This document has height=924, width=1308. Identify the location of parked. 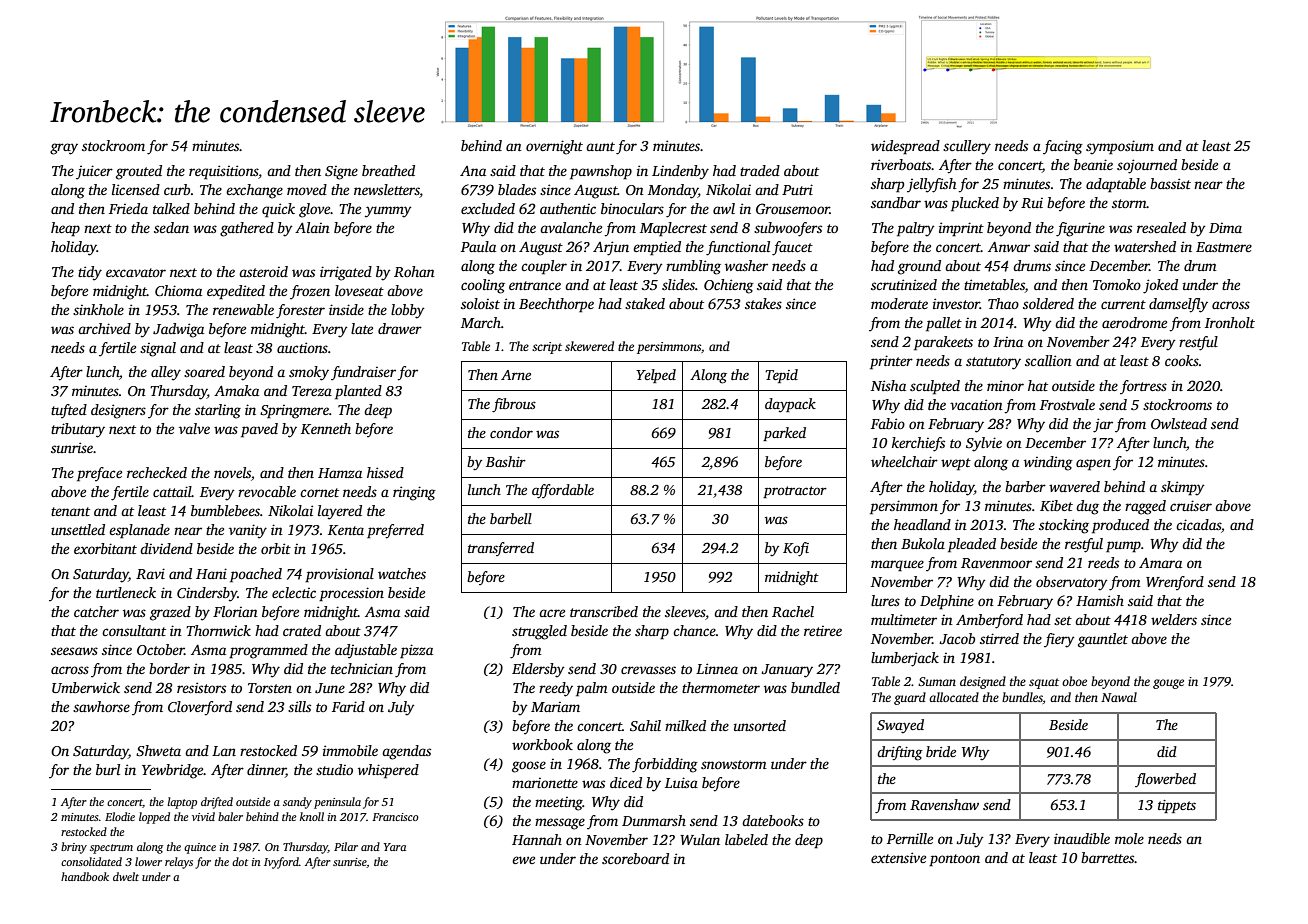
(784, 434).
